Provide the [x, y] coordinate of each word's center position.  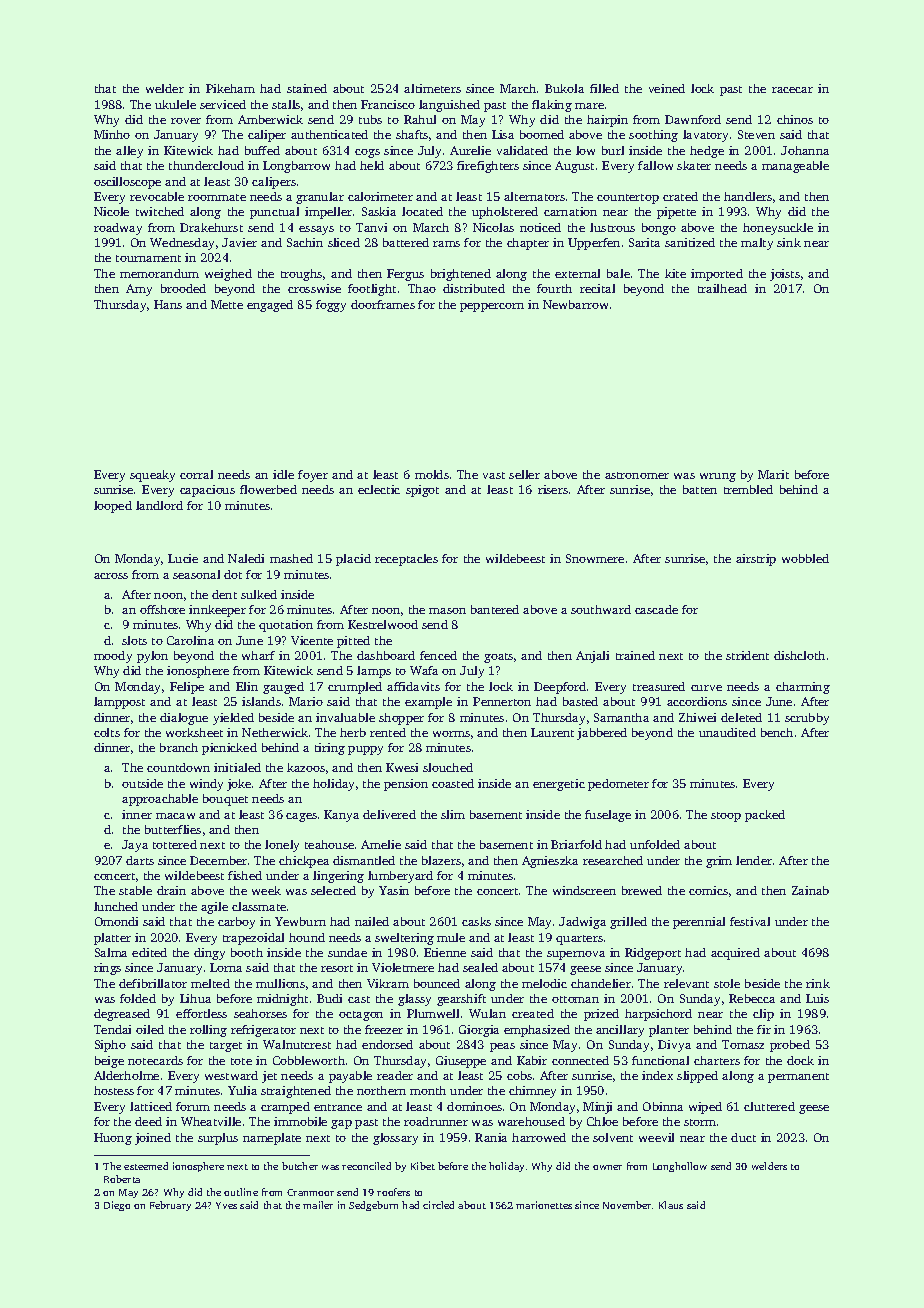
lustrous [612, 227]
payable [350, 1077]
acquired [735, 954]
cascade [656, 609]
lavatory [705, 136]
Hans [168, 304]
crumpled [355, 688]
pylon [152, 657]
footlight [372, 290]
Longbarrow [296, 167]
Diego [117, 1206]
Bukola [564, 88]
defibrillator [153, 983]
